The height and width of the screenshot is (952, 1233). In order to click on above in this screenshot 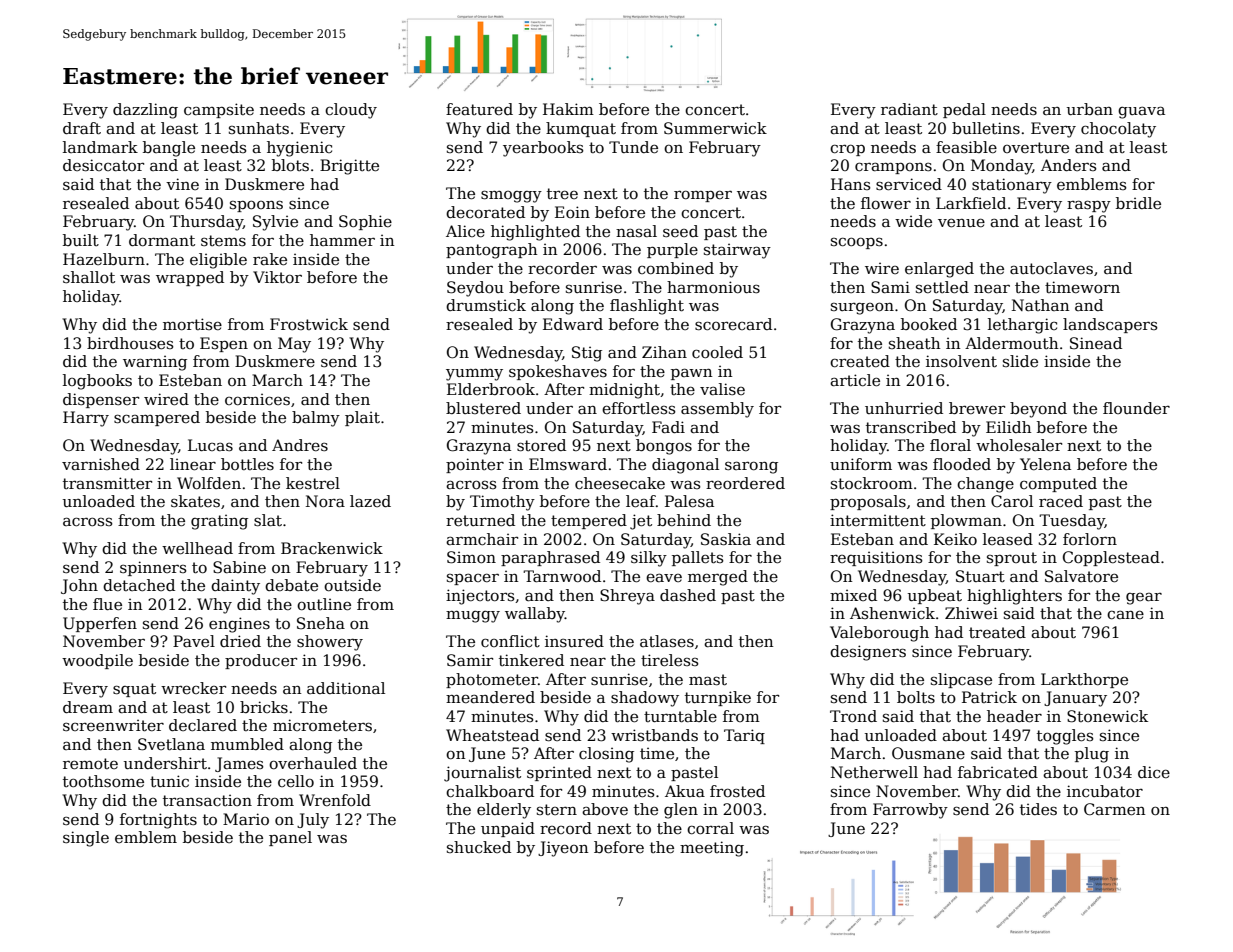, I will do `click(605, 809)`.
